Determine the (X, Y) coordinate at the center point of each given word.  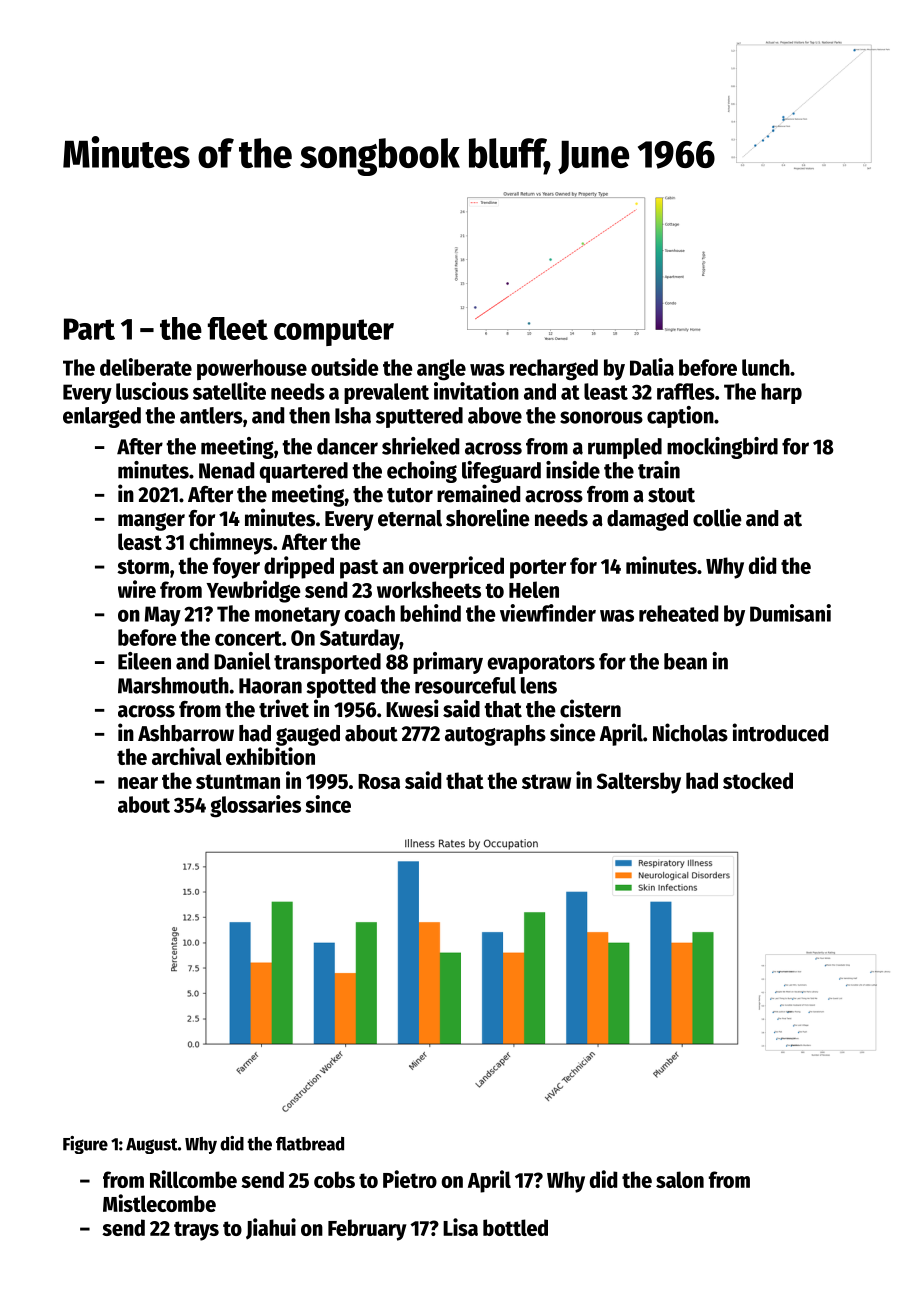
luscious (152, 391)
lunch (766, 367)
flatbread (310, 1144)
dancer (347, 446)
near (138, 783)
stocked (758, 780)
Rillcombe (193, 1179)
